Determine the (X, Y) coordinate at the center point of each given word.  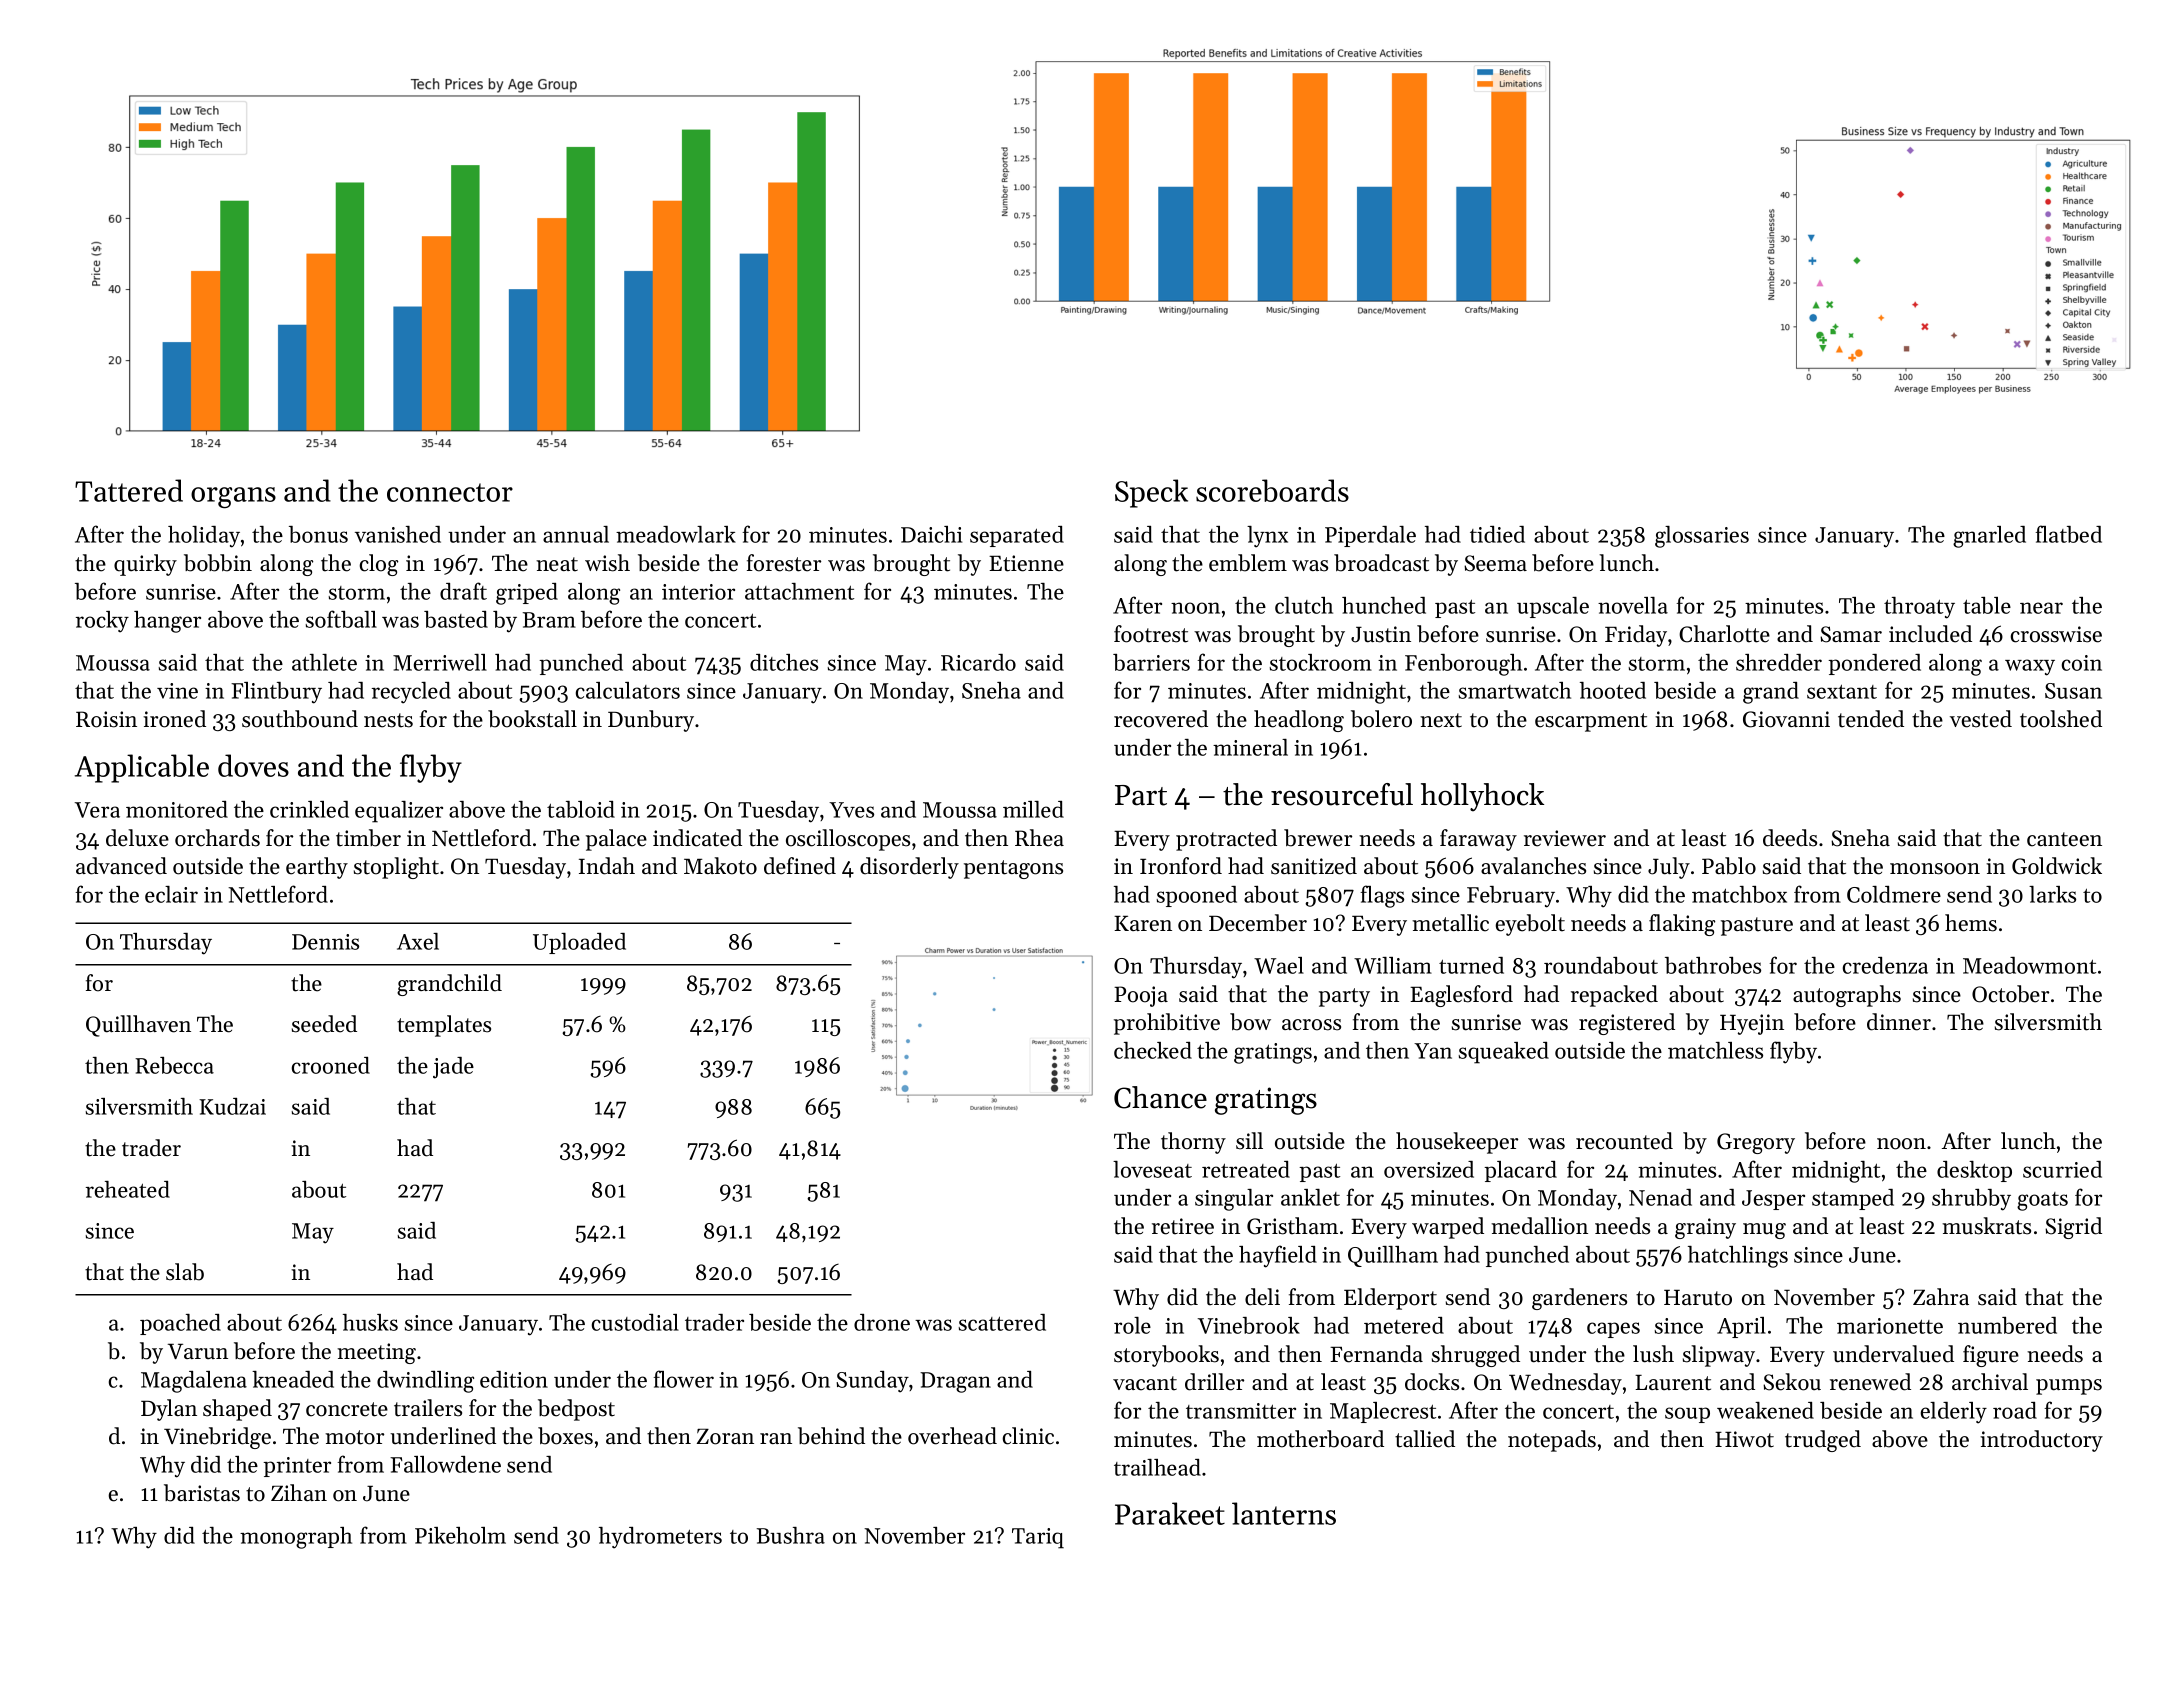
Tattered (129, 490)
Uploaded (579, 943)
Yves (851, 810)
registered (1627, 1024)
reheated (128, 1189)
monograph (296, 1538)
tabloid (581, 809)
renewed (1870, 1382)
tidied (1497, 534)
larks (2052, 894)
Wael (1279, 965)
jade (453, 1068)
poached (180, 1324)
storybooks (1166, 1356)
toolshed (2061, 719)
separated (1017, 536)
